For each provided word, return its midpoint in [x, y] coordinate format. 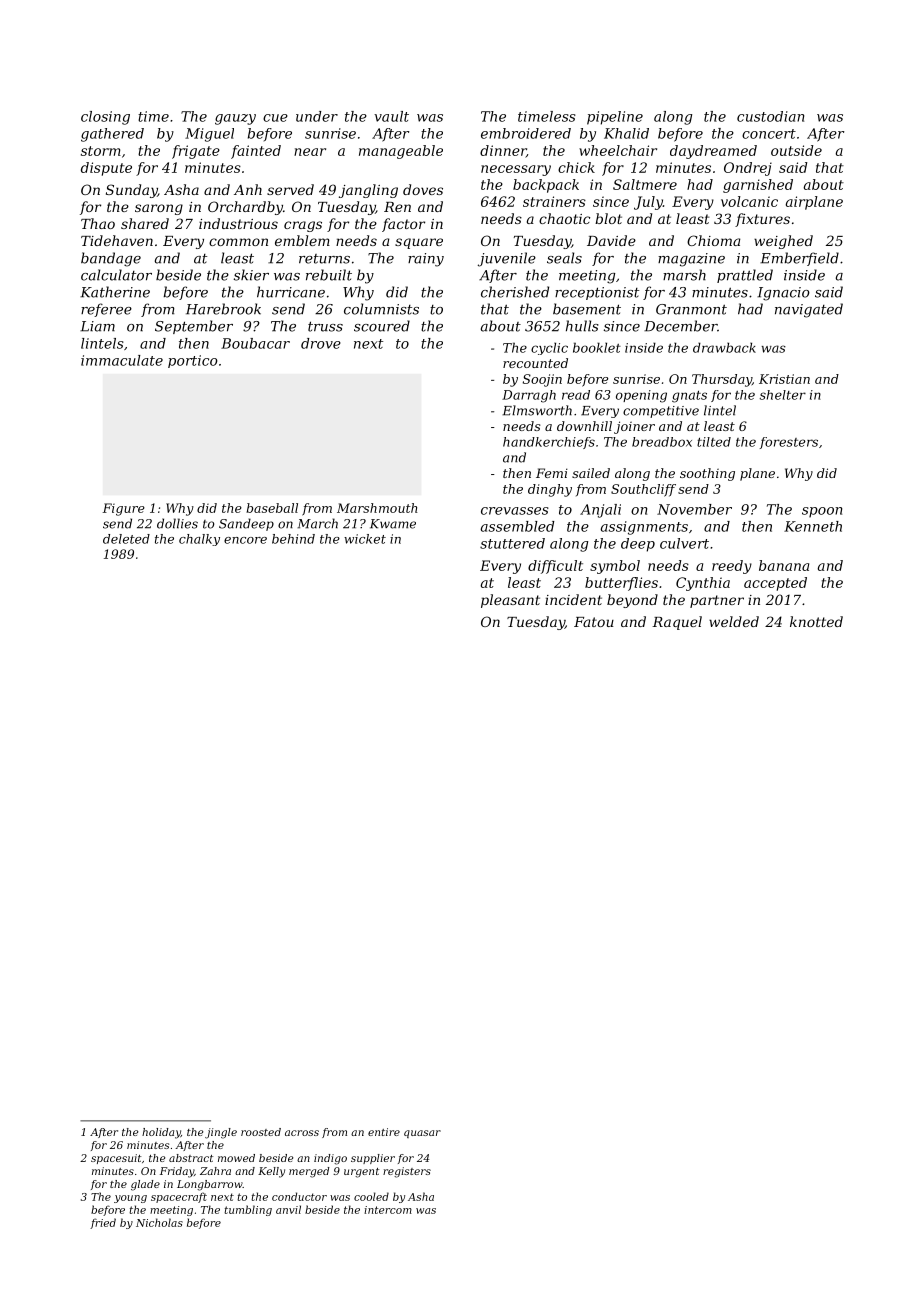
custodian [770, 116]
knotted [816, 621]
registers [407, 1172]
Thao [98, 223]
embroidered [526, 133]
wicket [365, 539]
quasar [422, 1134]
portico [193, 361]
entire [384, 1132]
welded [734, 621]
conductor [299, 1196]
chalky [199, 540]
